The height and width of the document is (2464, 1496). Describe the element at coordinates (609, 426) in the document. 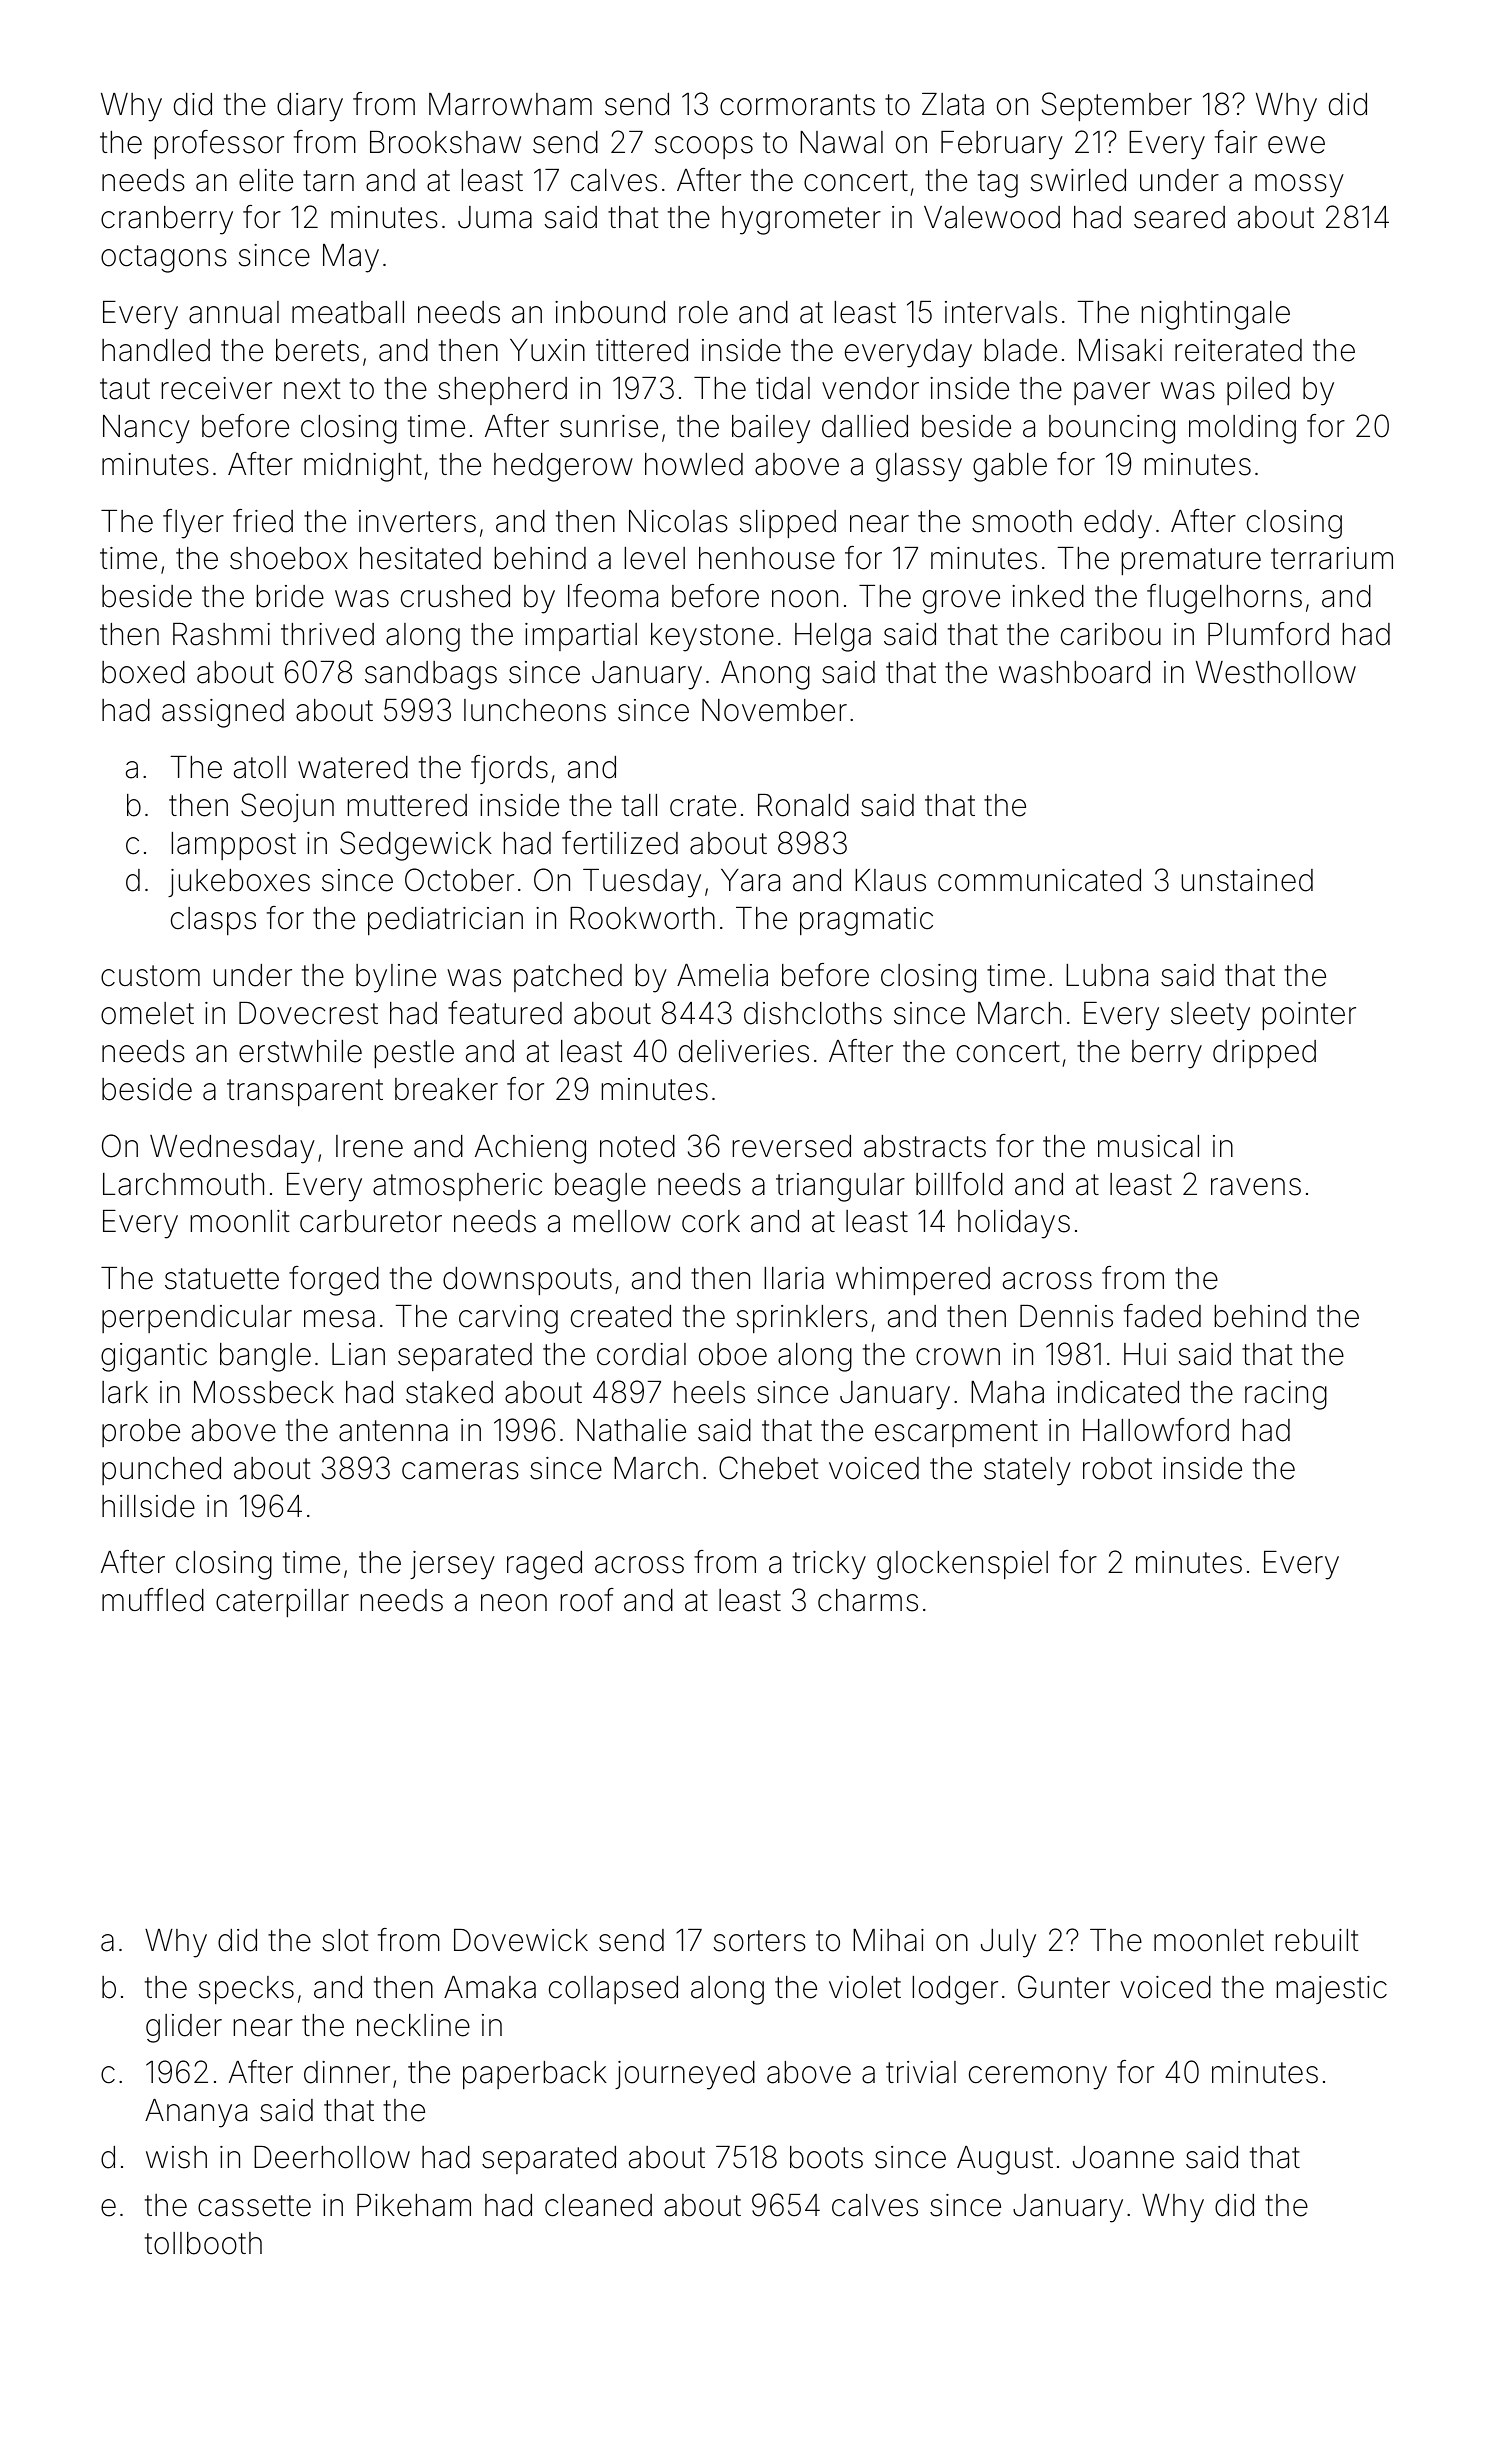

I see `sunrise` at that location.
